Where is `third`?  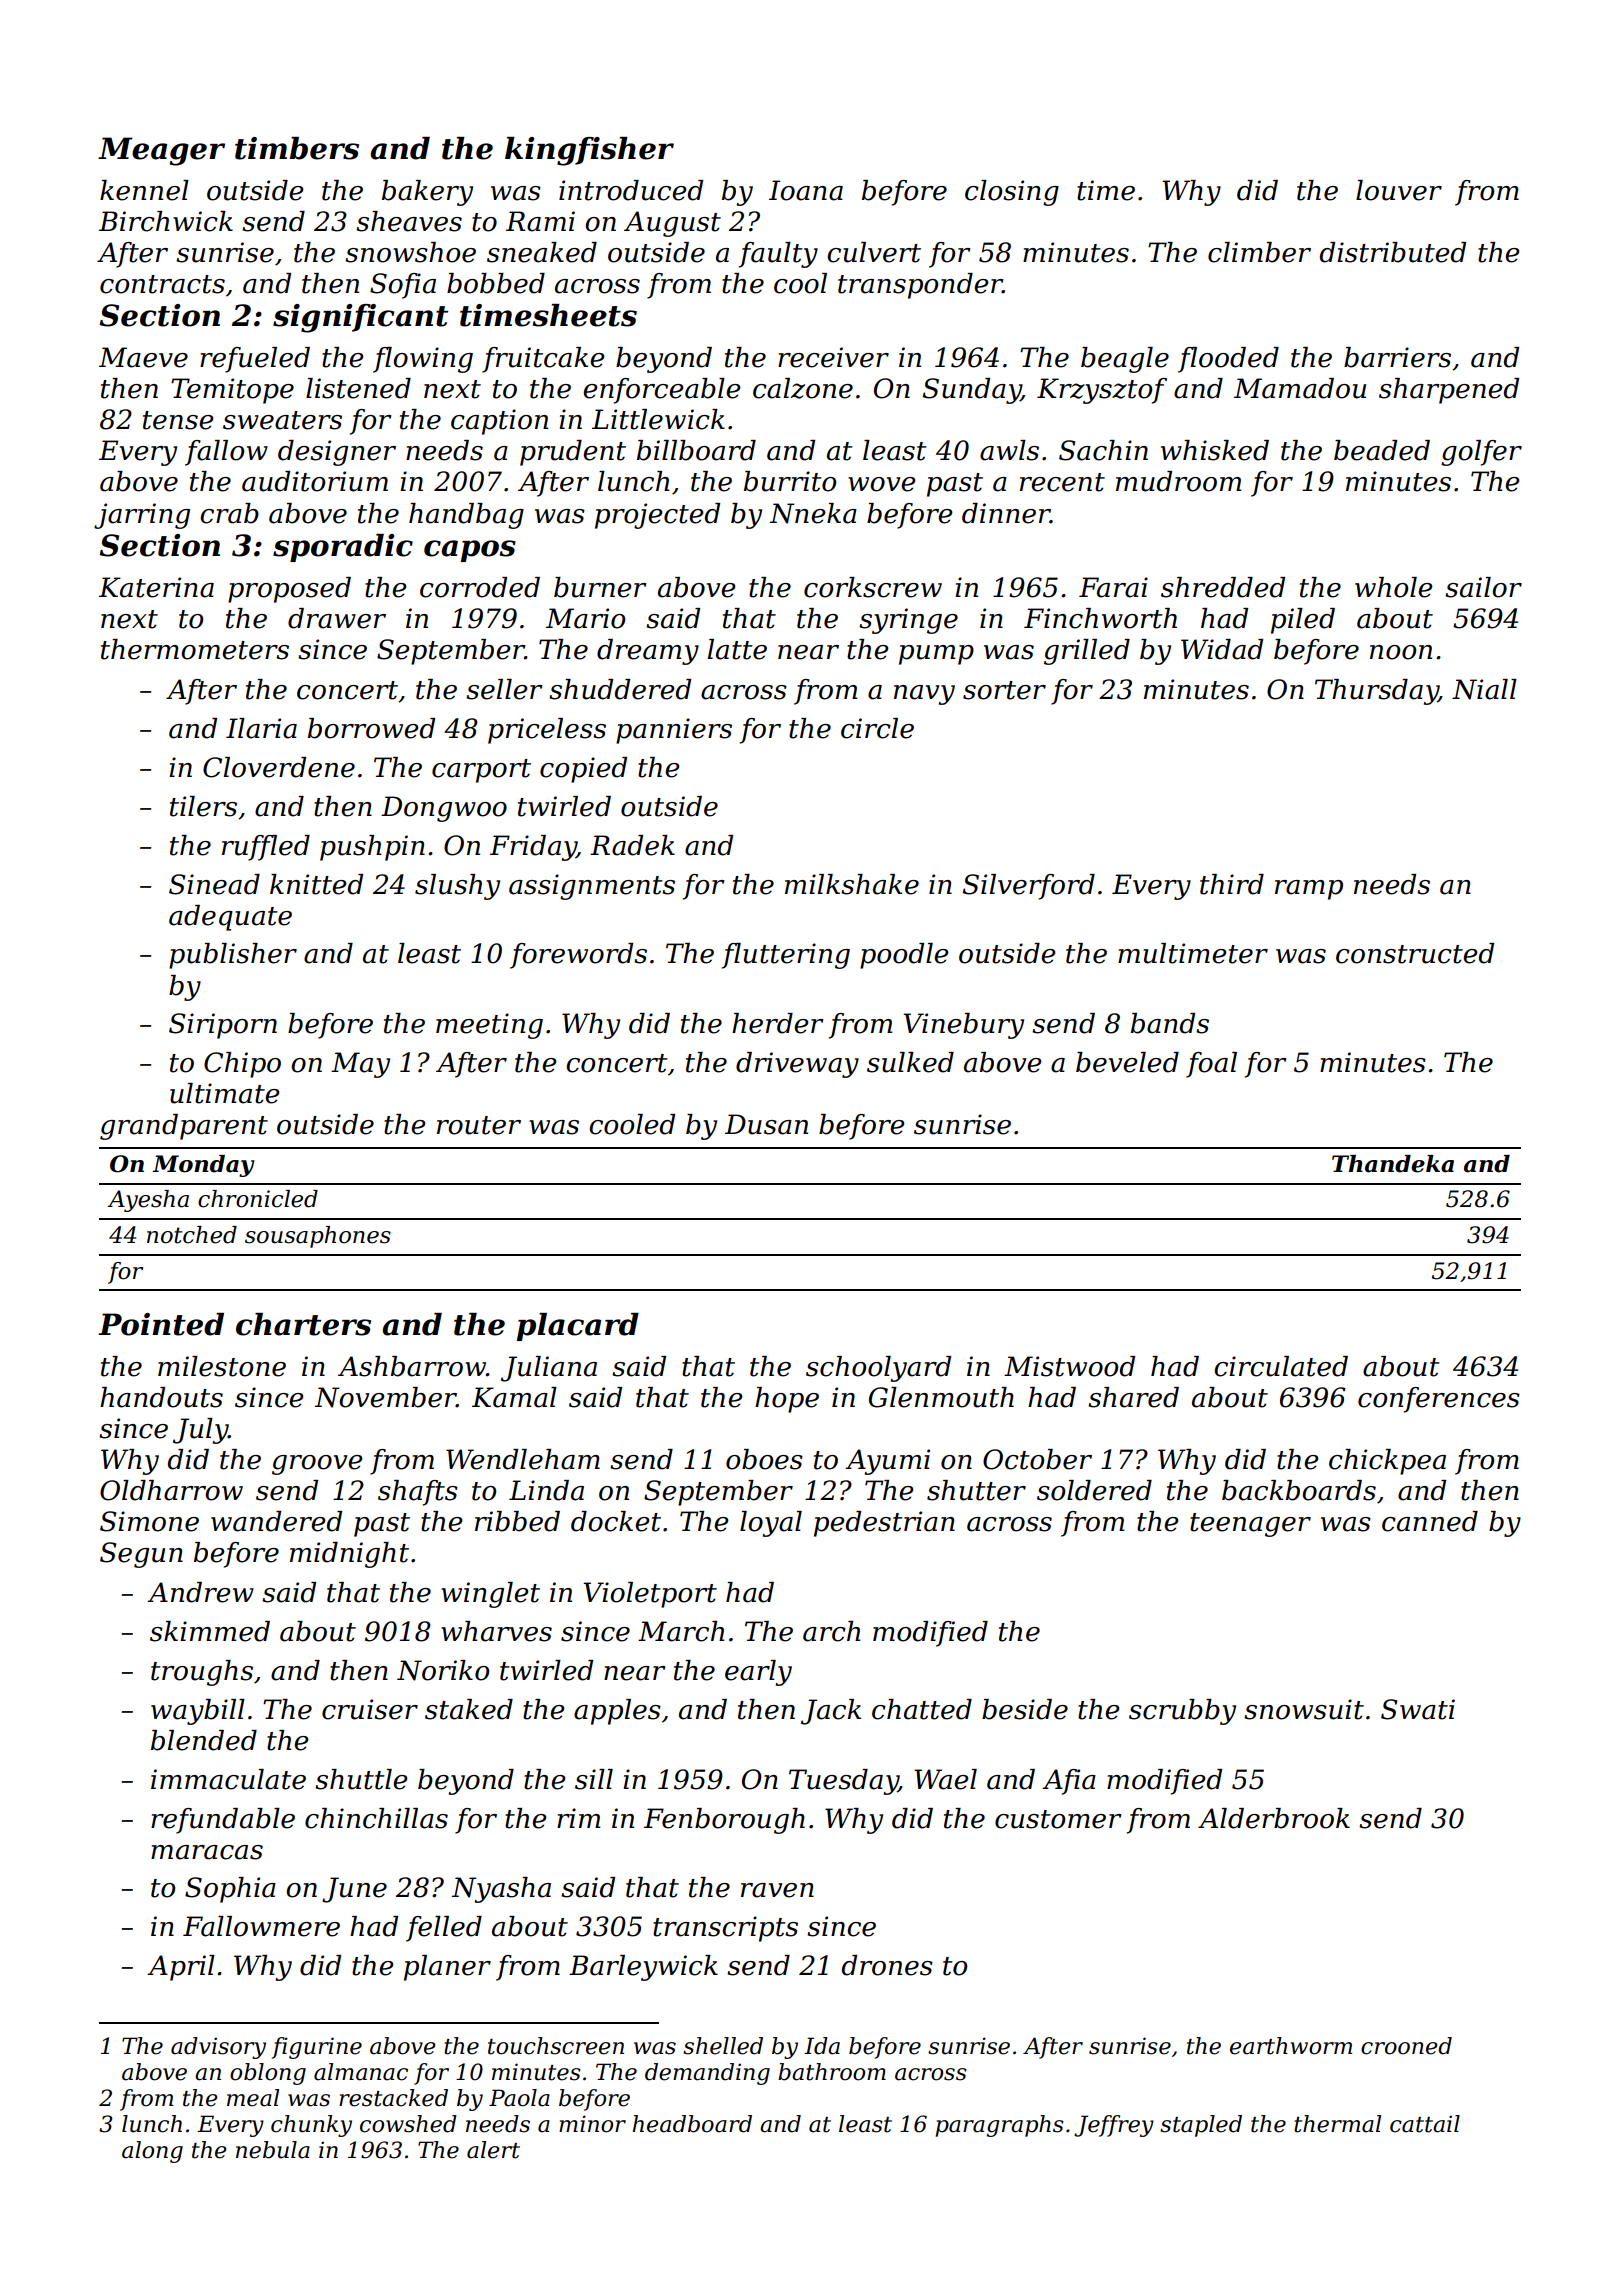 third is located at coordinates (1232, 884).
